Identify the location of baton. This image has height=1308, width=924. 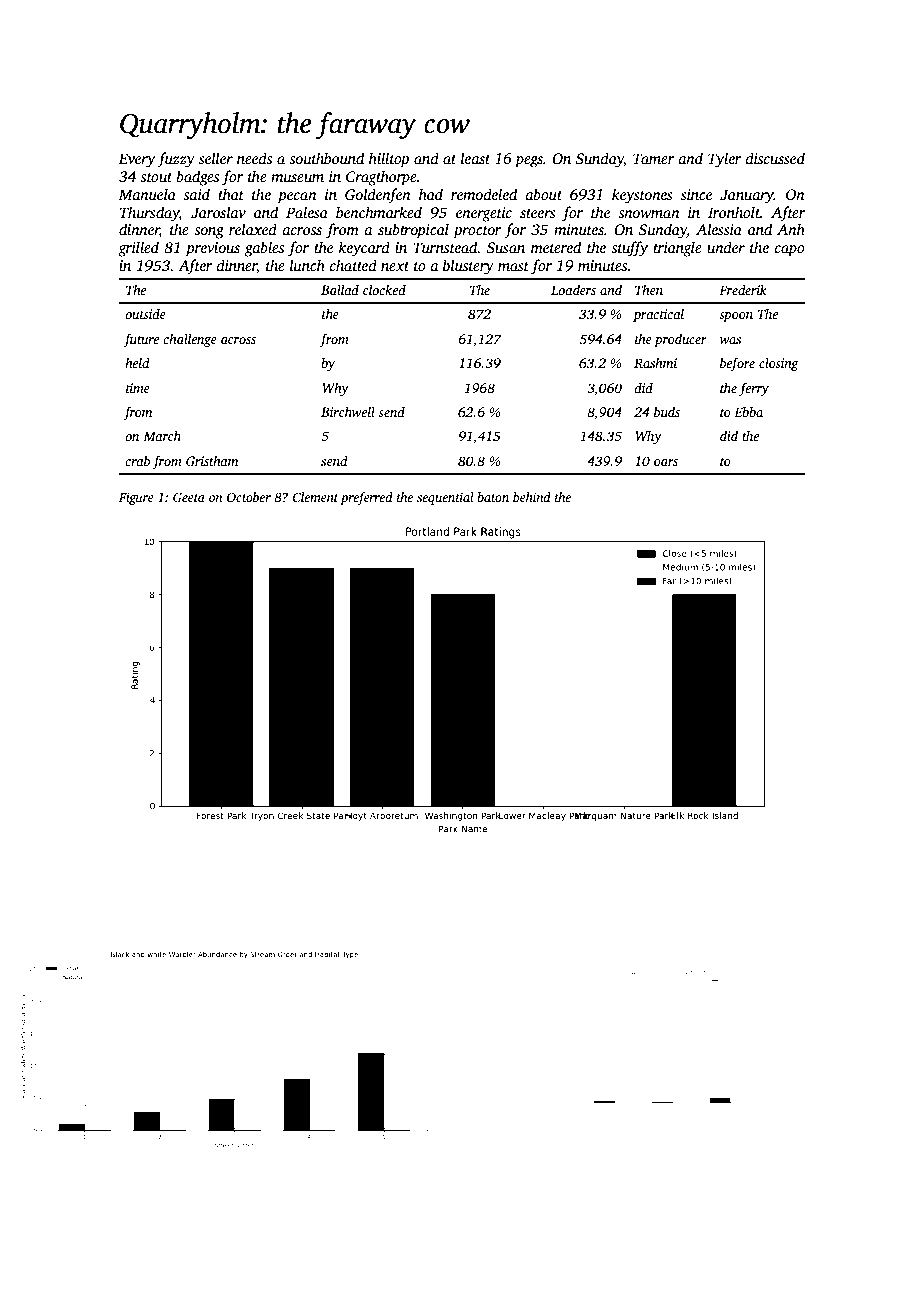
(493, 497).
